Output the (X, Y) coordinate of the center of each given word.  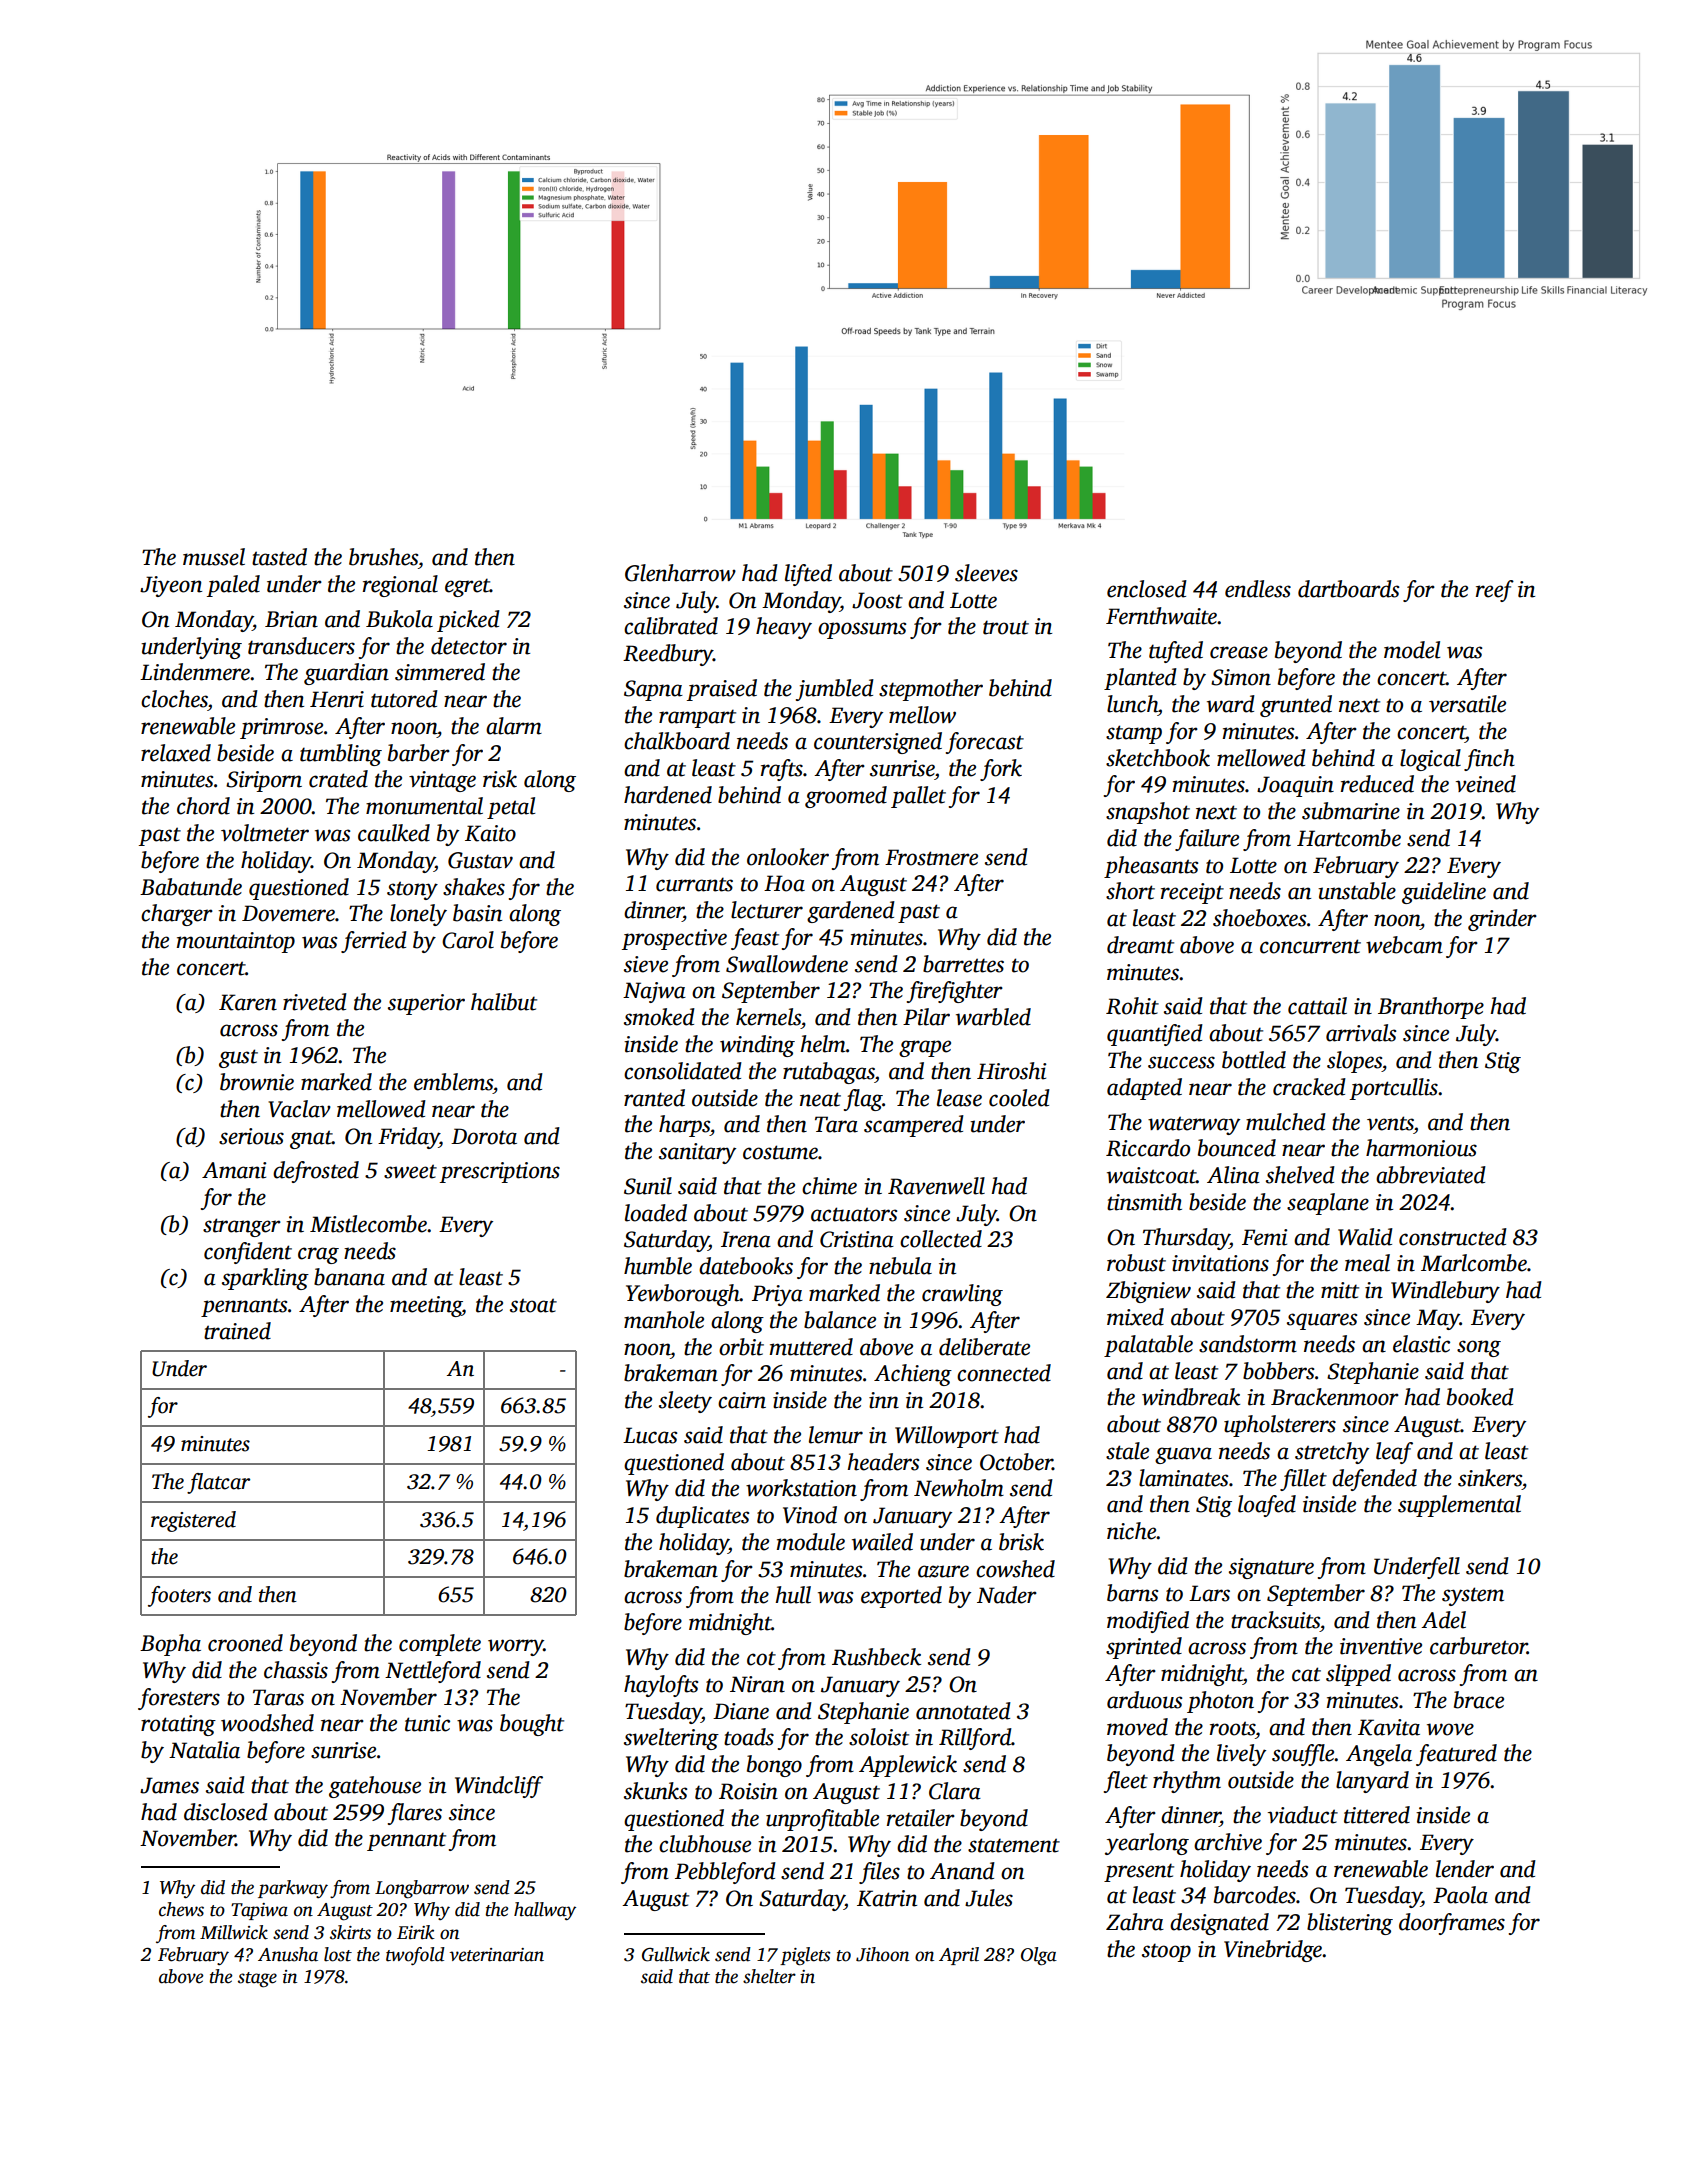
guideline (1444, 893)
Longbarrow (422, 1889)
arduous (1144, 1700)
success (1181, 1062)
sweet (410, 1171)
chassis (296, 1670)
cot (761, 1658)
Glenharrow (680, 573)
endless (1258, 589)
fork (1001, 770)
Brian (291, 619)
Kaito (490, 833)
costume (780, 1152)
